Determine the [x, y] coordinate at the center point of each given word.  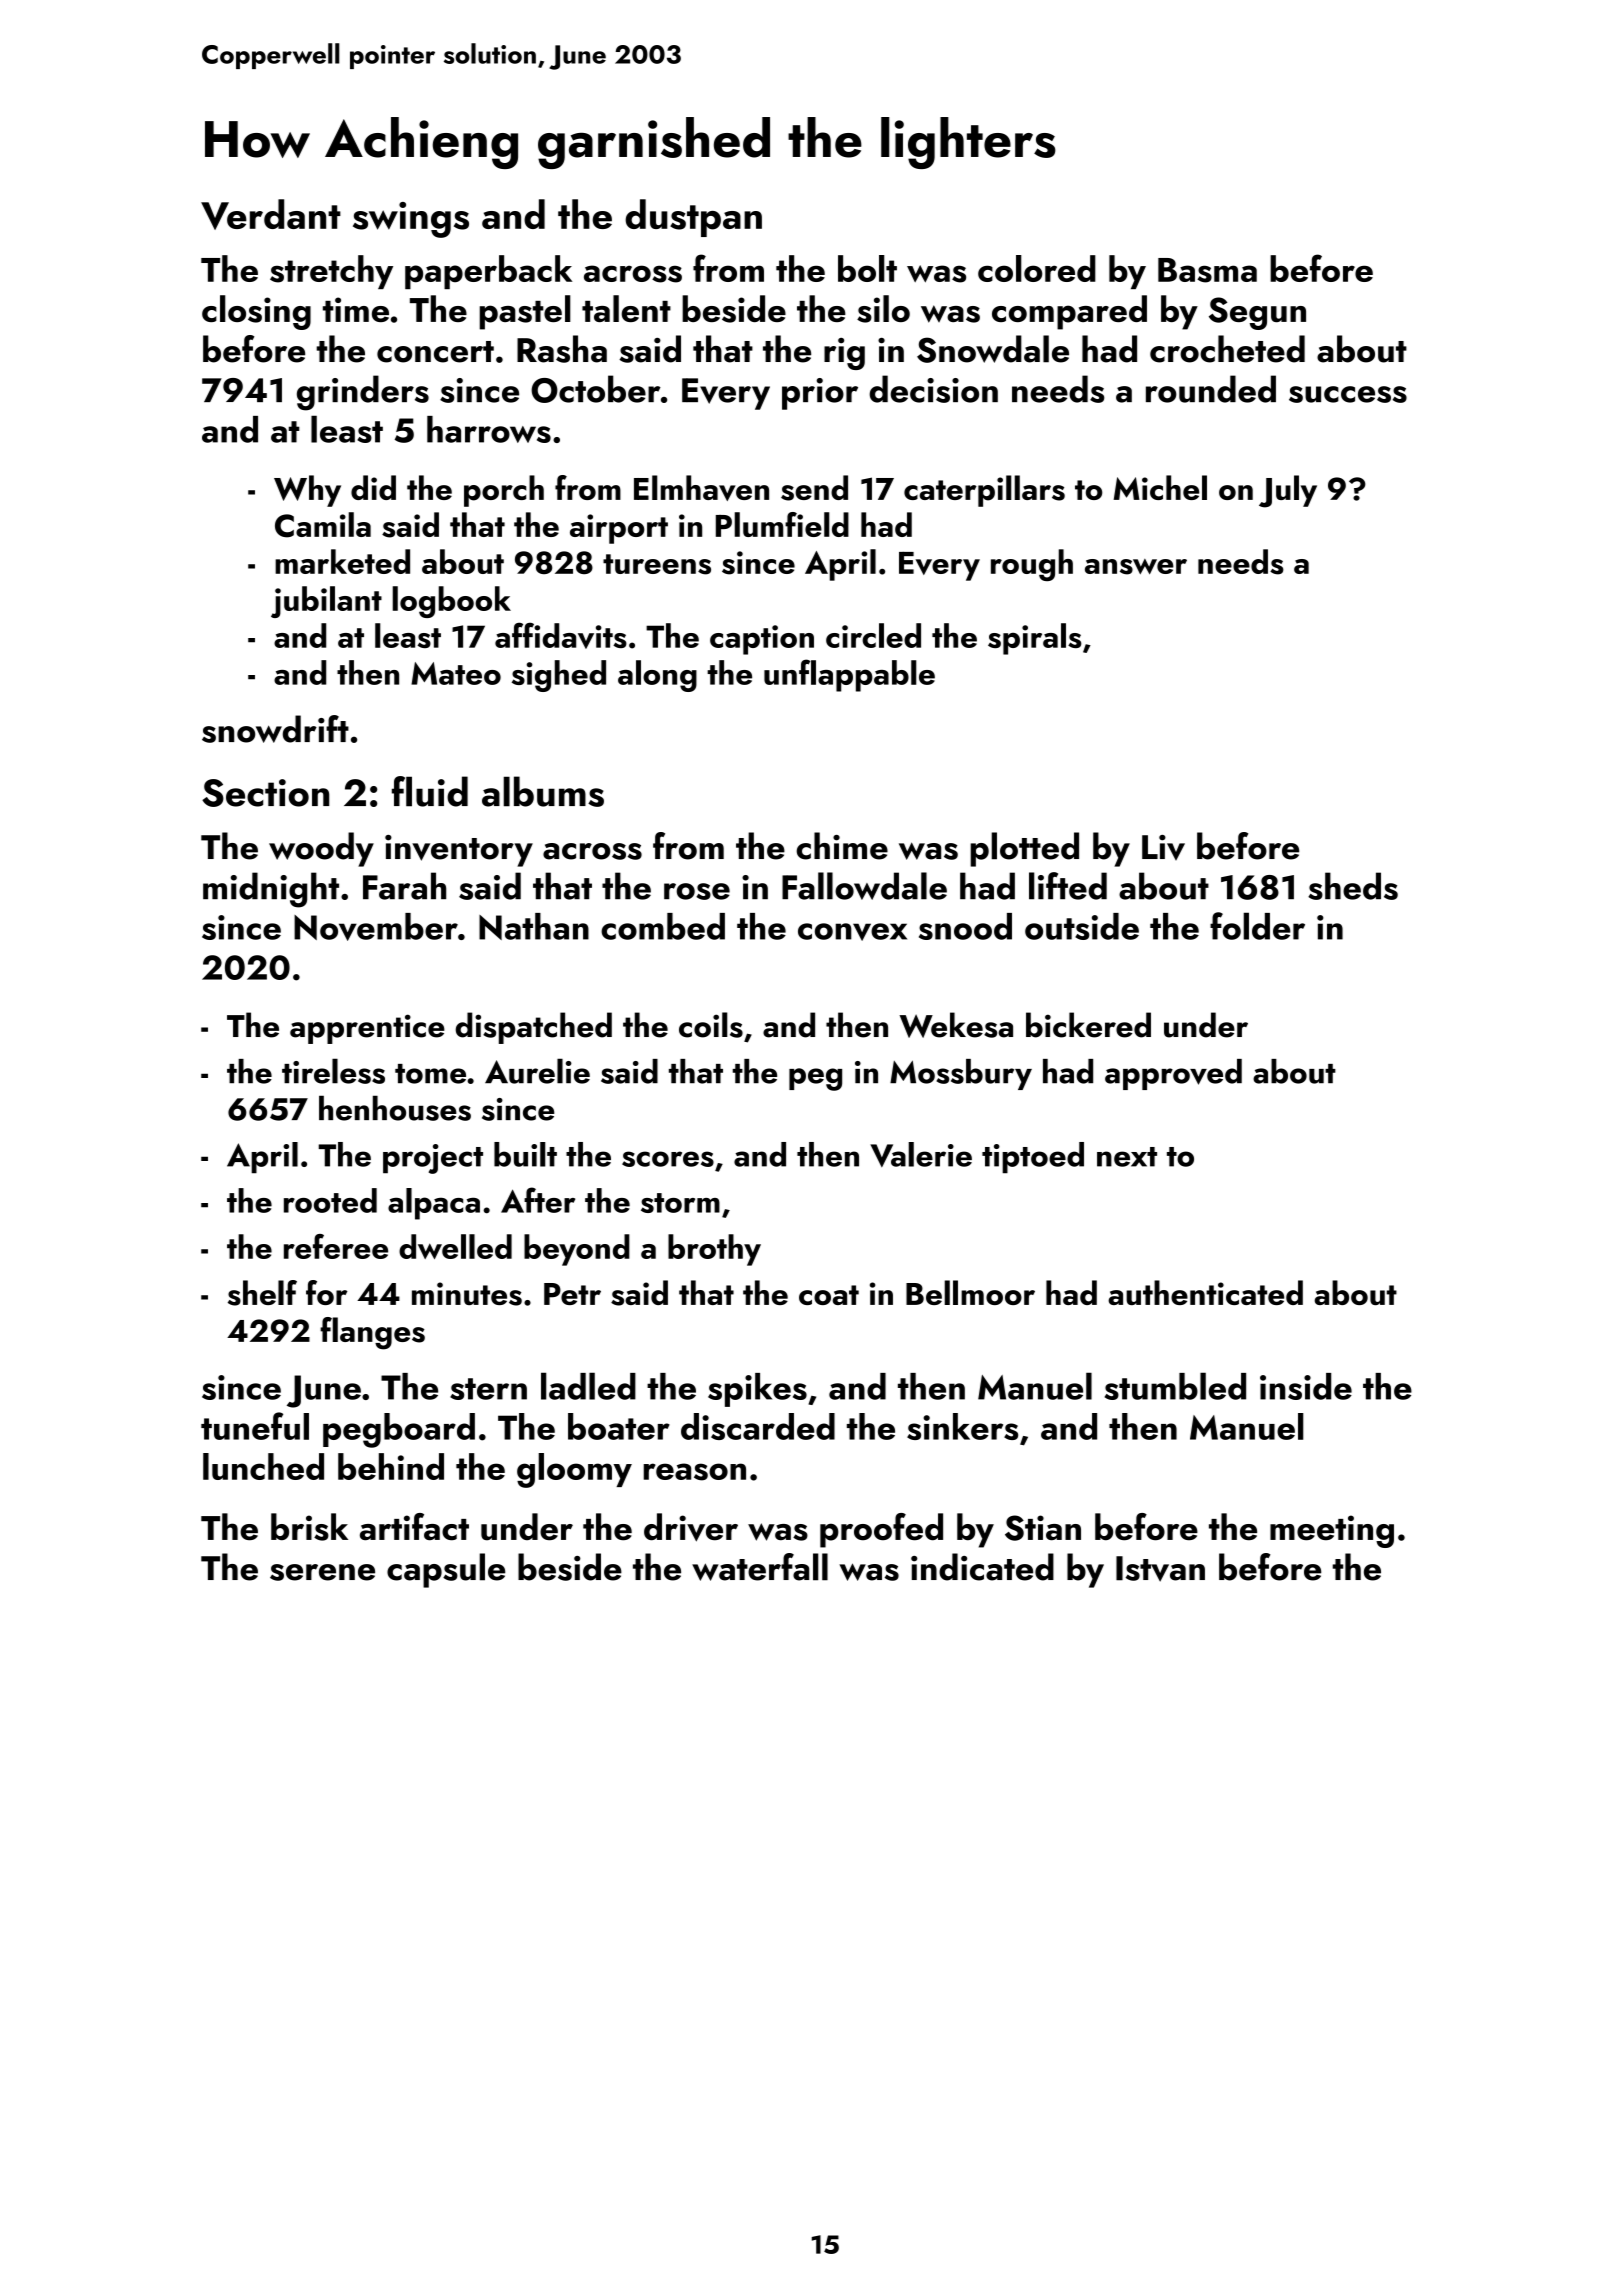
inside [1306, 1386]
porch [504, 491]
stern [488, 1389]
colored [1037, 268]
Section [265, 793]
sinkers [962, 1426]
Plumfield [782, 524]
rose [697, 891]
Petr [572, 1294]
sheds [1353, 886]
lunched [263, 1466]
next [1127, 1157]
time [356, 309]
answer [1136, 567]
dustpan [693, 218]
